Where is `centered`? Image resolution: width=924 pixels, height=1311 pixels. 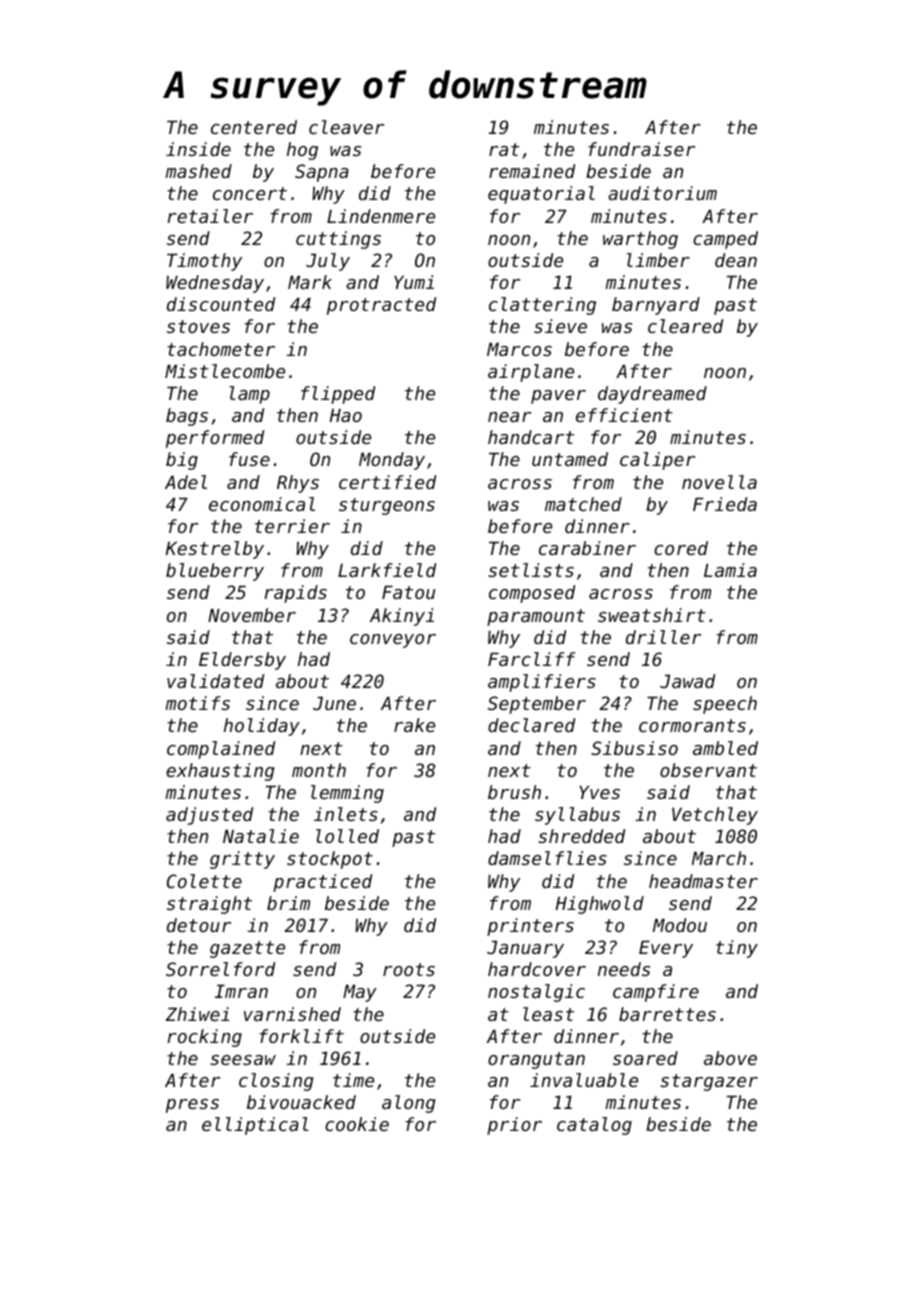
centered is located at coordinates (254, 127).
